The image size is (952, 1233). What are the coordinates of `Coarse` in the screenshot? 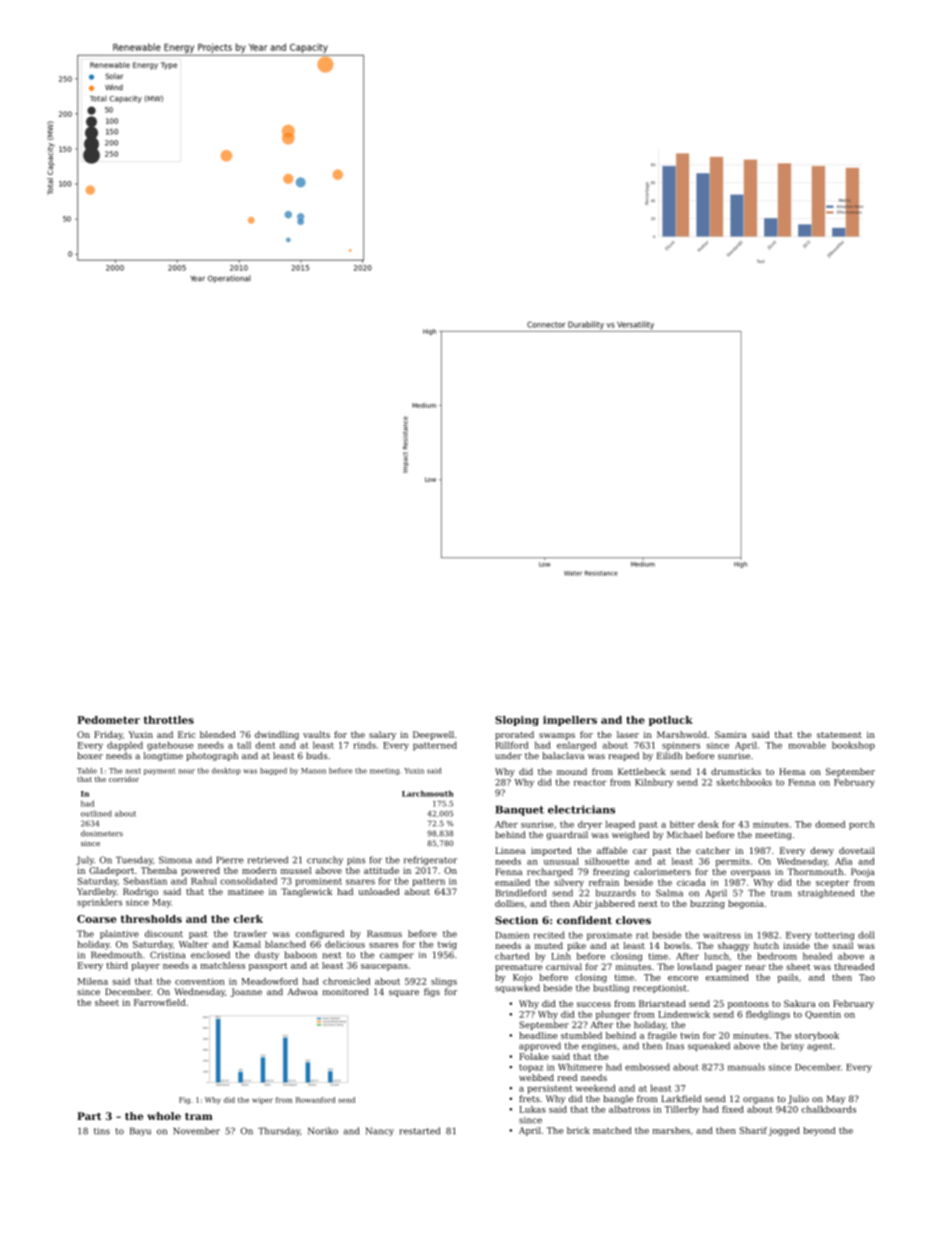 It's located at (97, 919).
